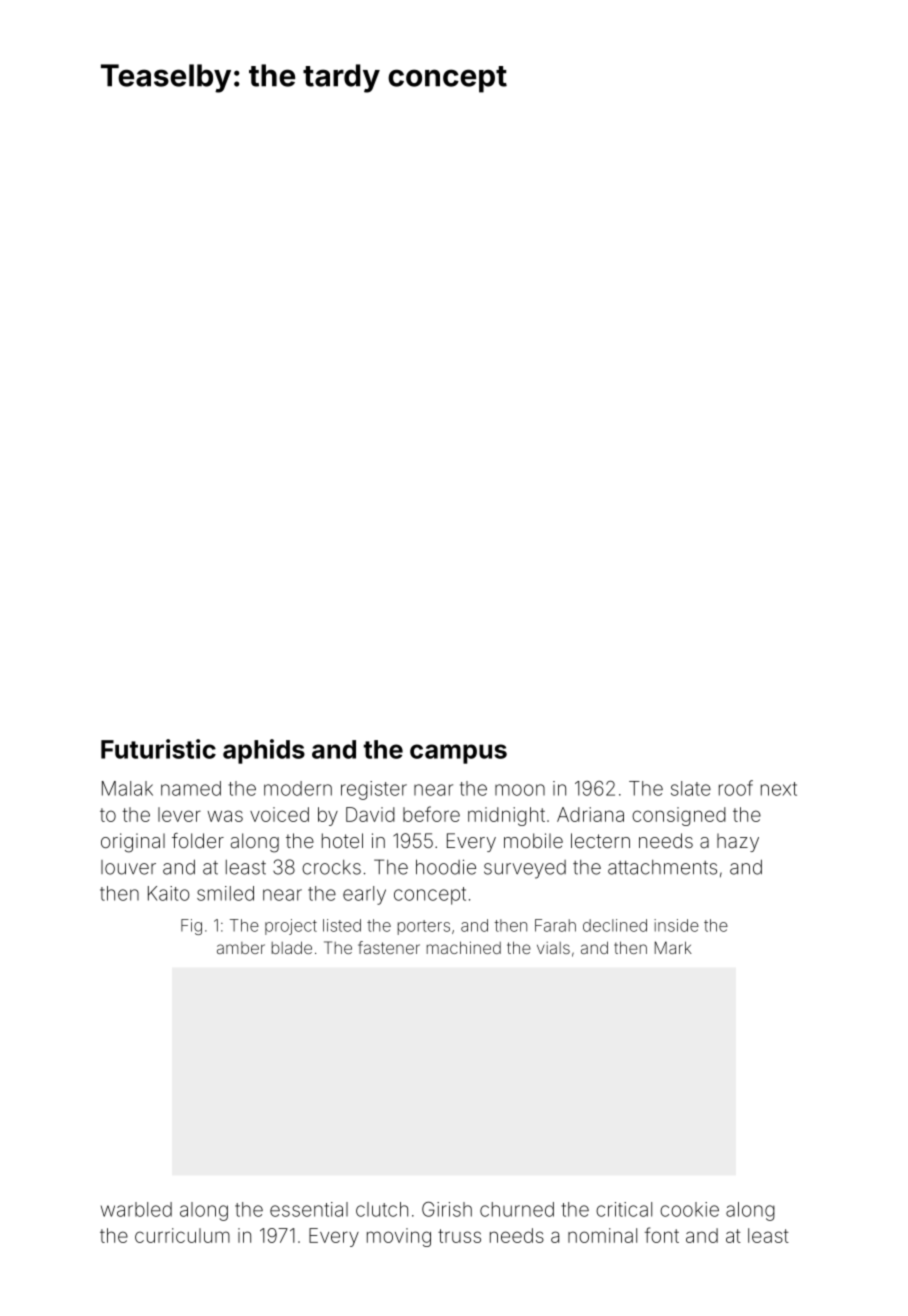 The image size is (908, 1316). Describe the element at coordinates (662, 1235) in the screenshot. I see `font` at that location.
